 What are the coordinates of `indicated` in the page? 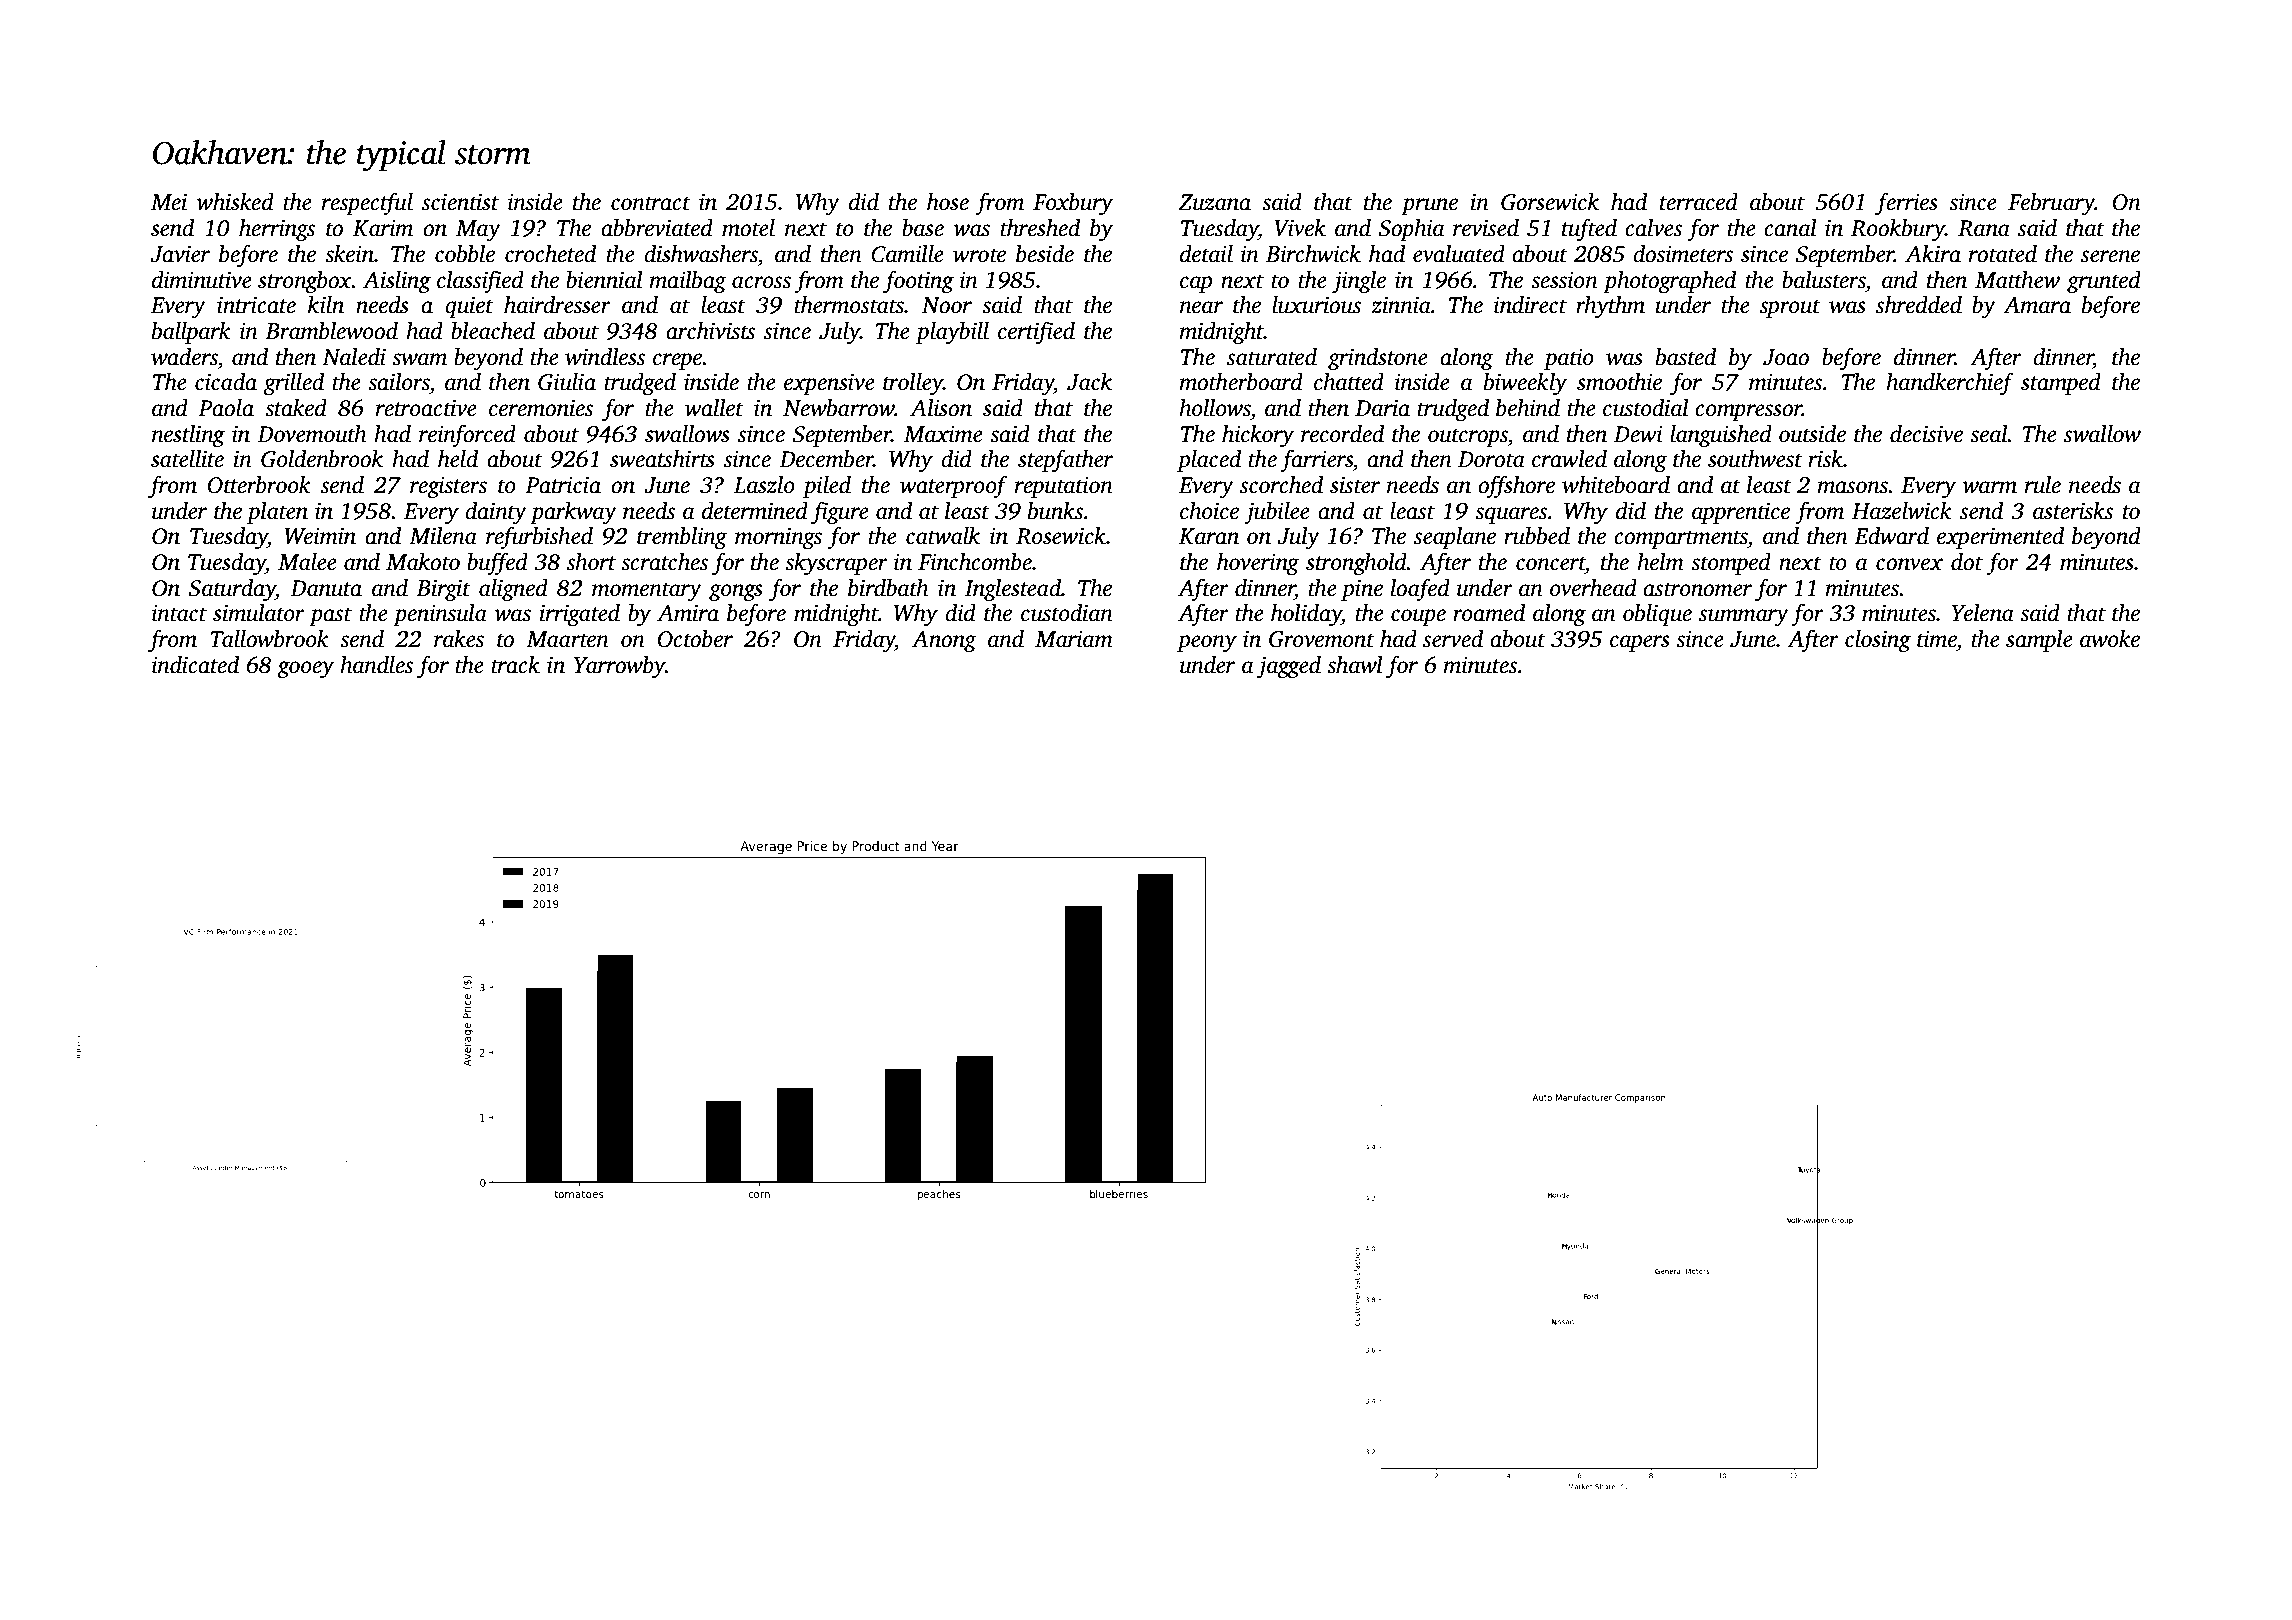 It's located at (195, 665).
